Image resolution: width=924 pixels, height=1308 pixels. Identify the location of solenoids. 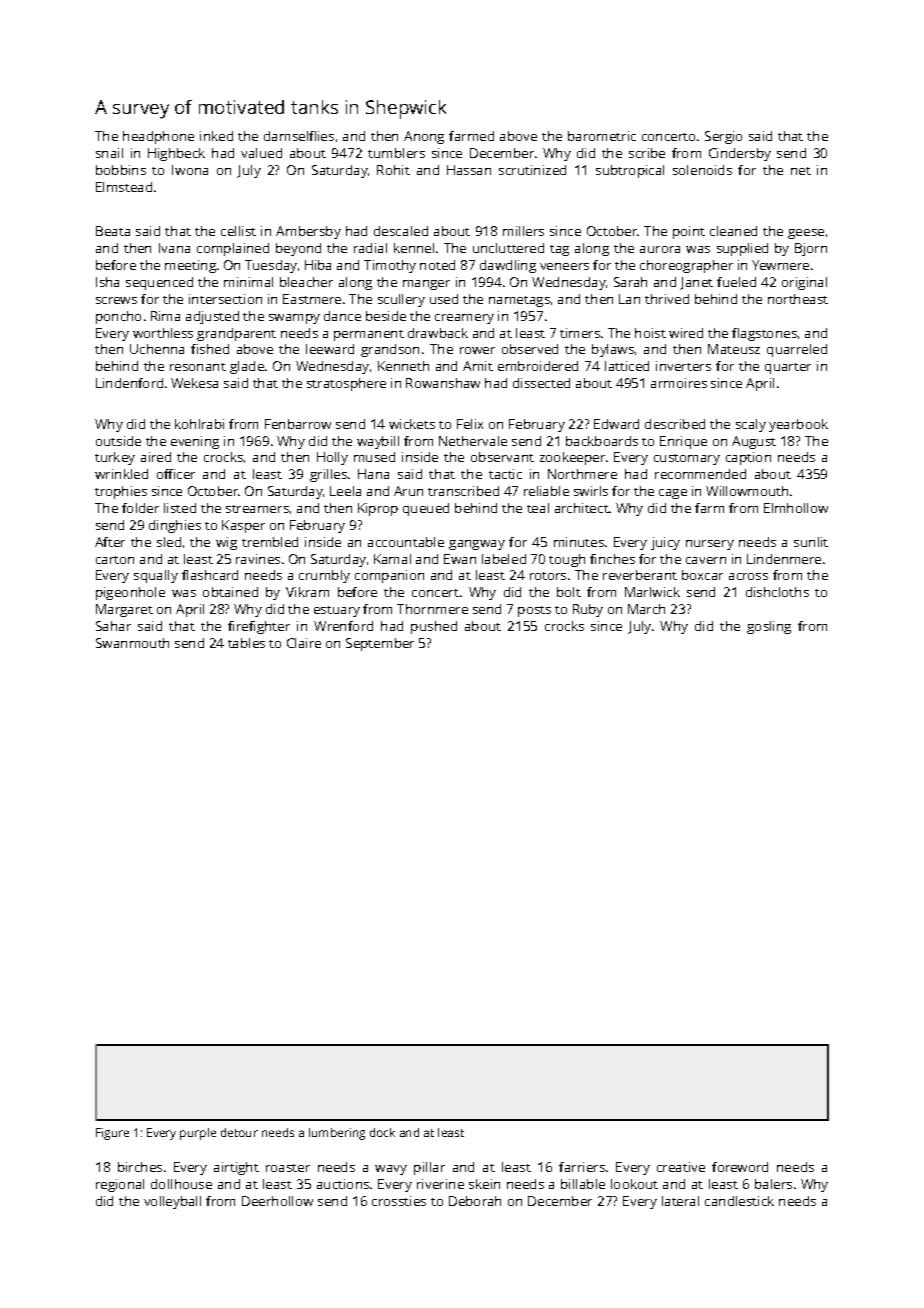
(702, 170).
